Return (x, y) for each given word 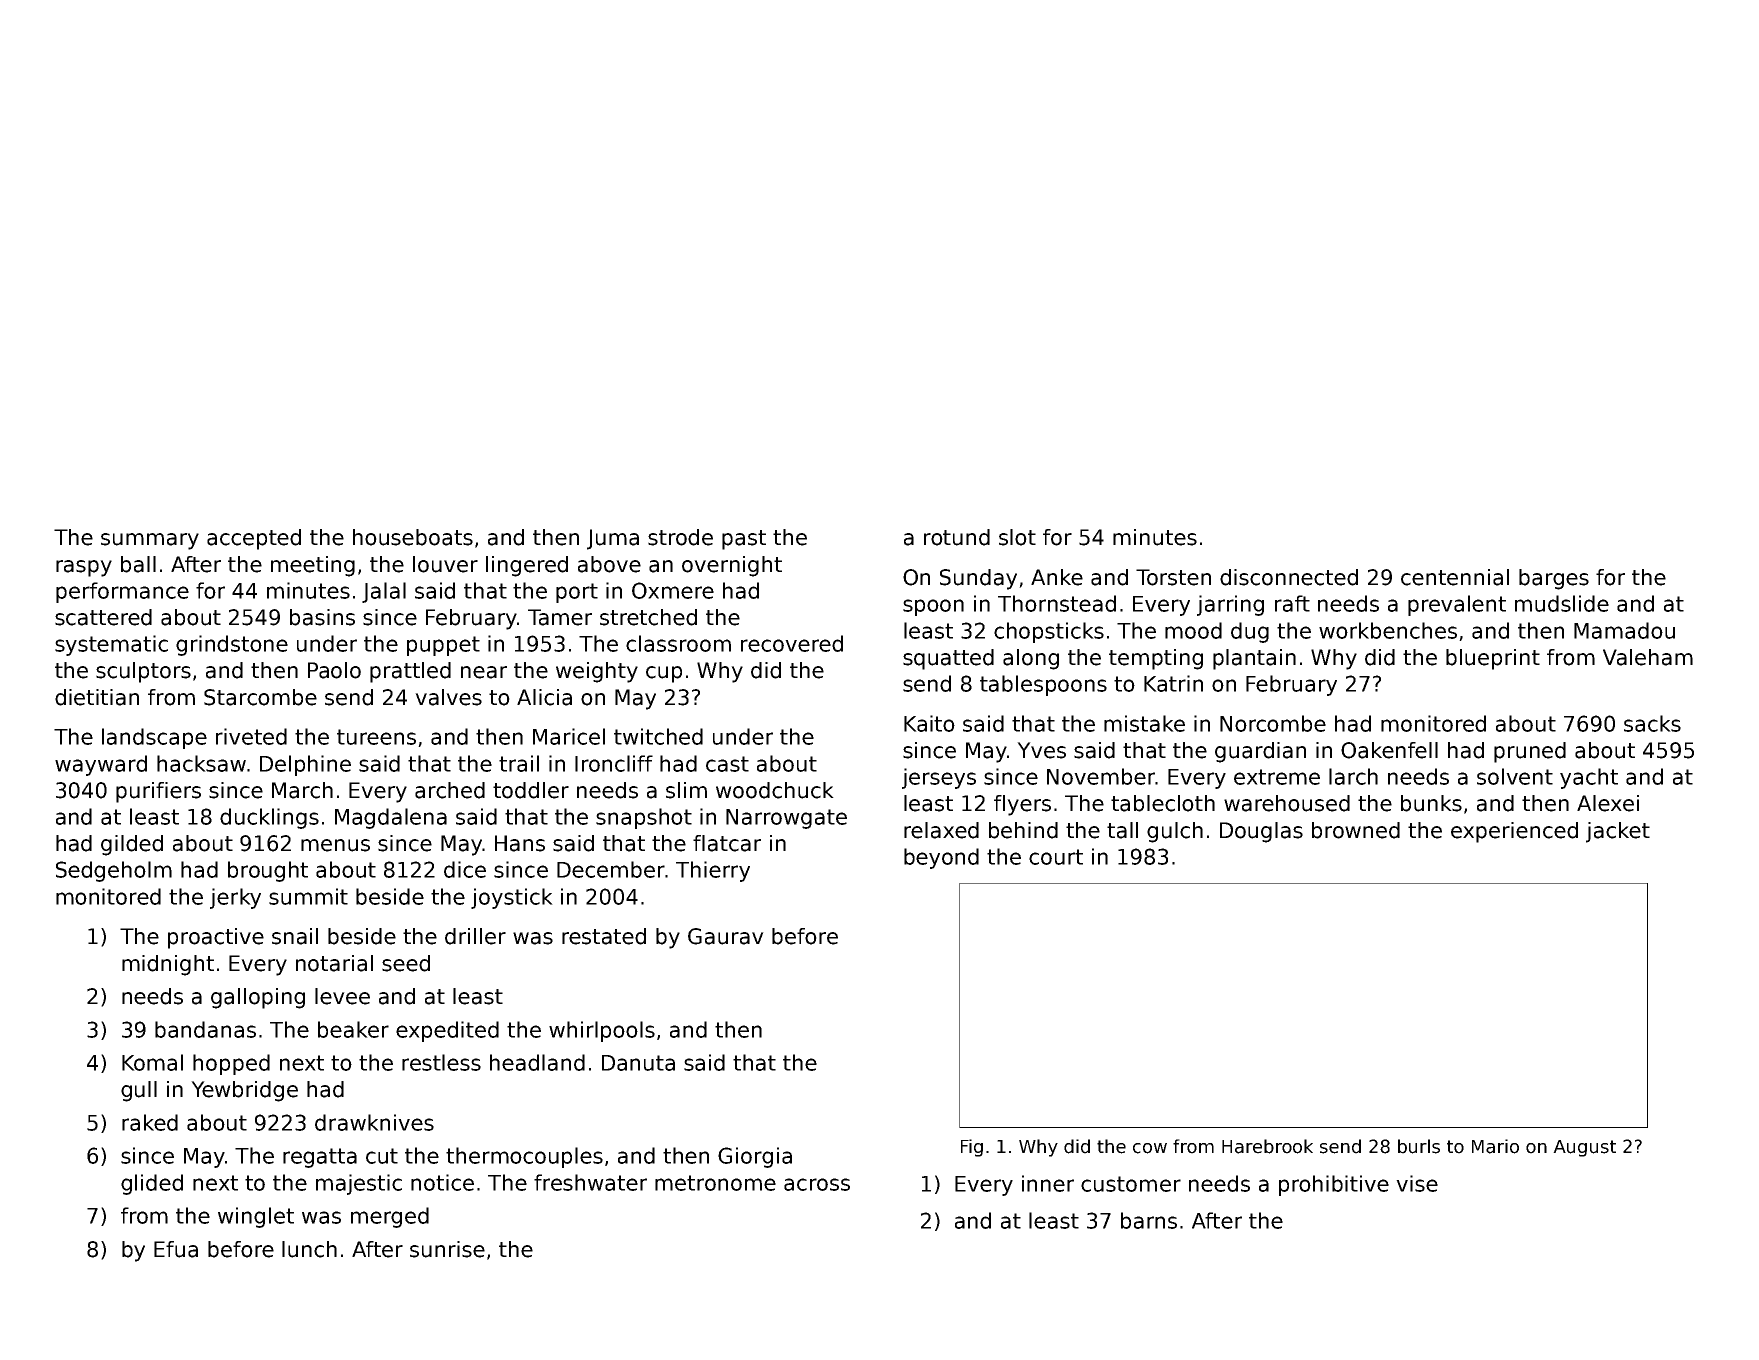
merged (390, 1217)
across (817, 1184)
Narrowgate (786, 819)
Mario (1495, 1146)
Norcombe (1273, 723)
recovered (792, 643)
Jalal (384, 592)
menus (335, 845)
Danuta (638, 1063)
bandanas (205, 1029)
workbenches (1388, 630)
